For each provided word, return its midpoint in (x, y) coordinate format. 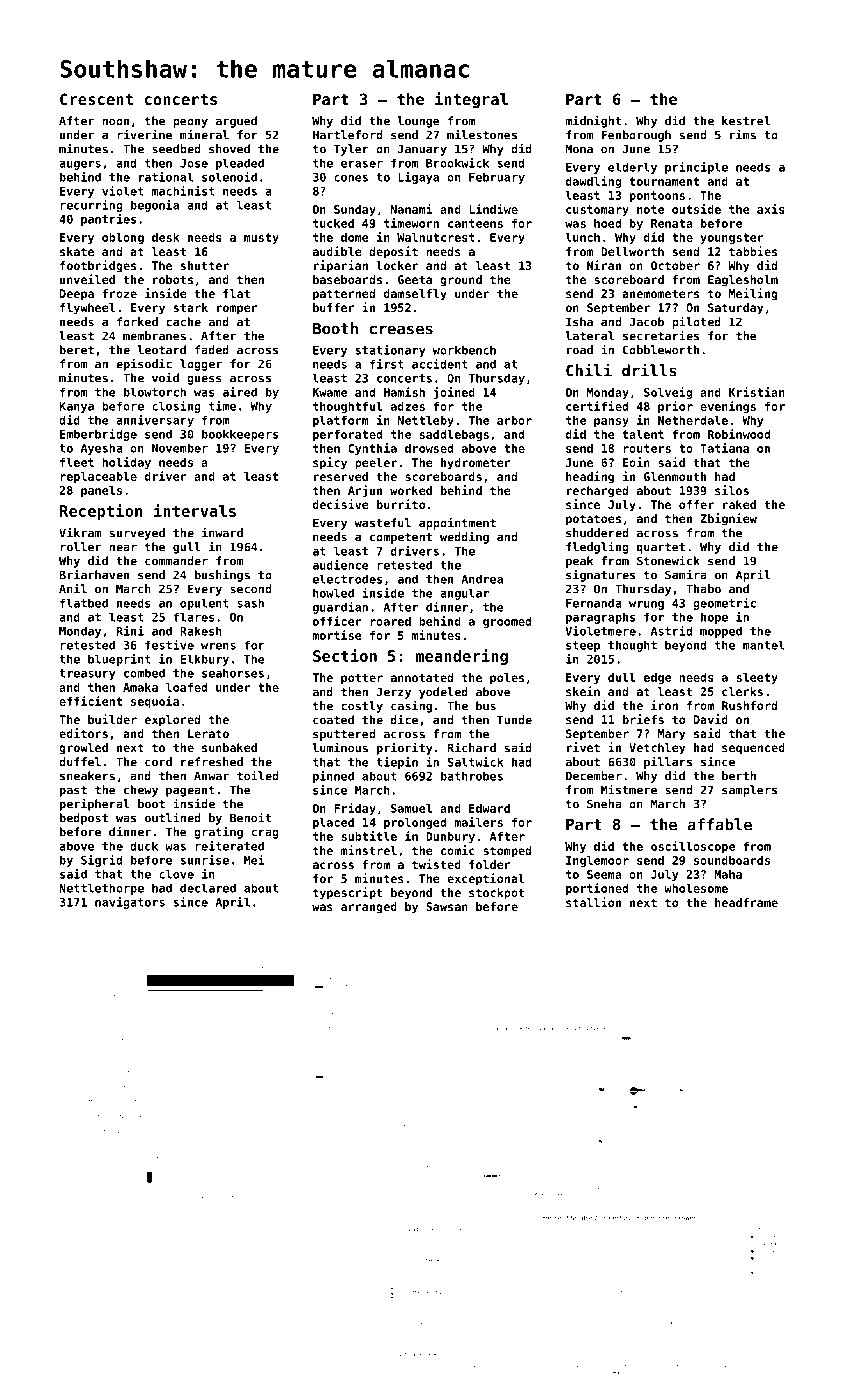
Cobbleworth (661, 350)
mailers (478, 822)
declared (208, 888)
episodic (144, 364)
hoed (607, 223)
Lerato (208, 733)
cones (351, 178)
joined (454, 393)
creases (401, 330)
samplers (749, 791)
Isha (579, 322)
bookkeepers (240, 435)
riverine (144, 134)
